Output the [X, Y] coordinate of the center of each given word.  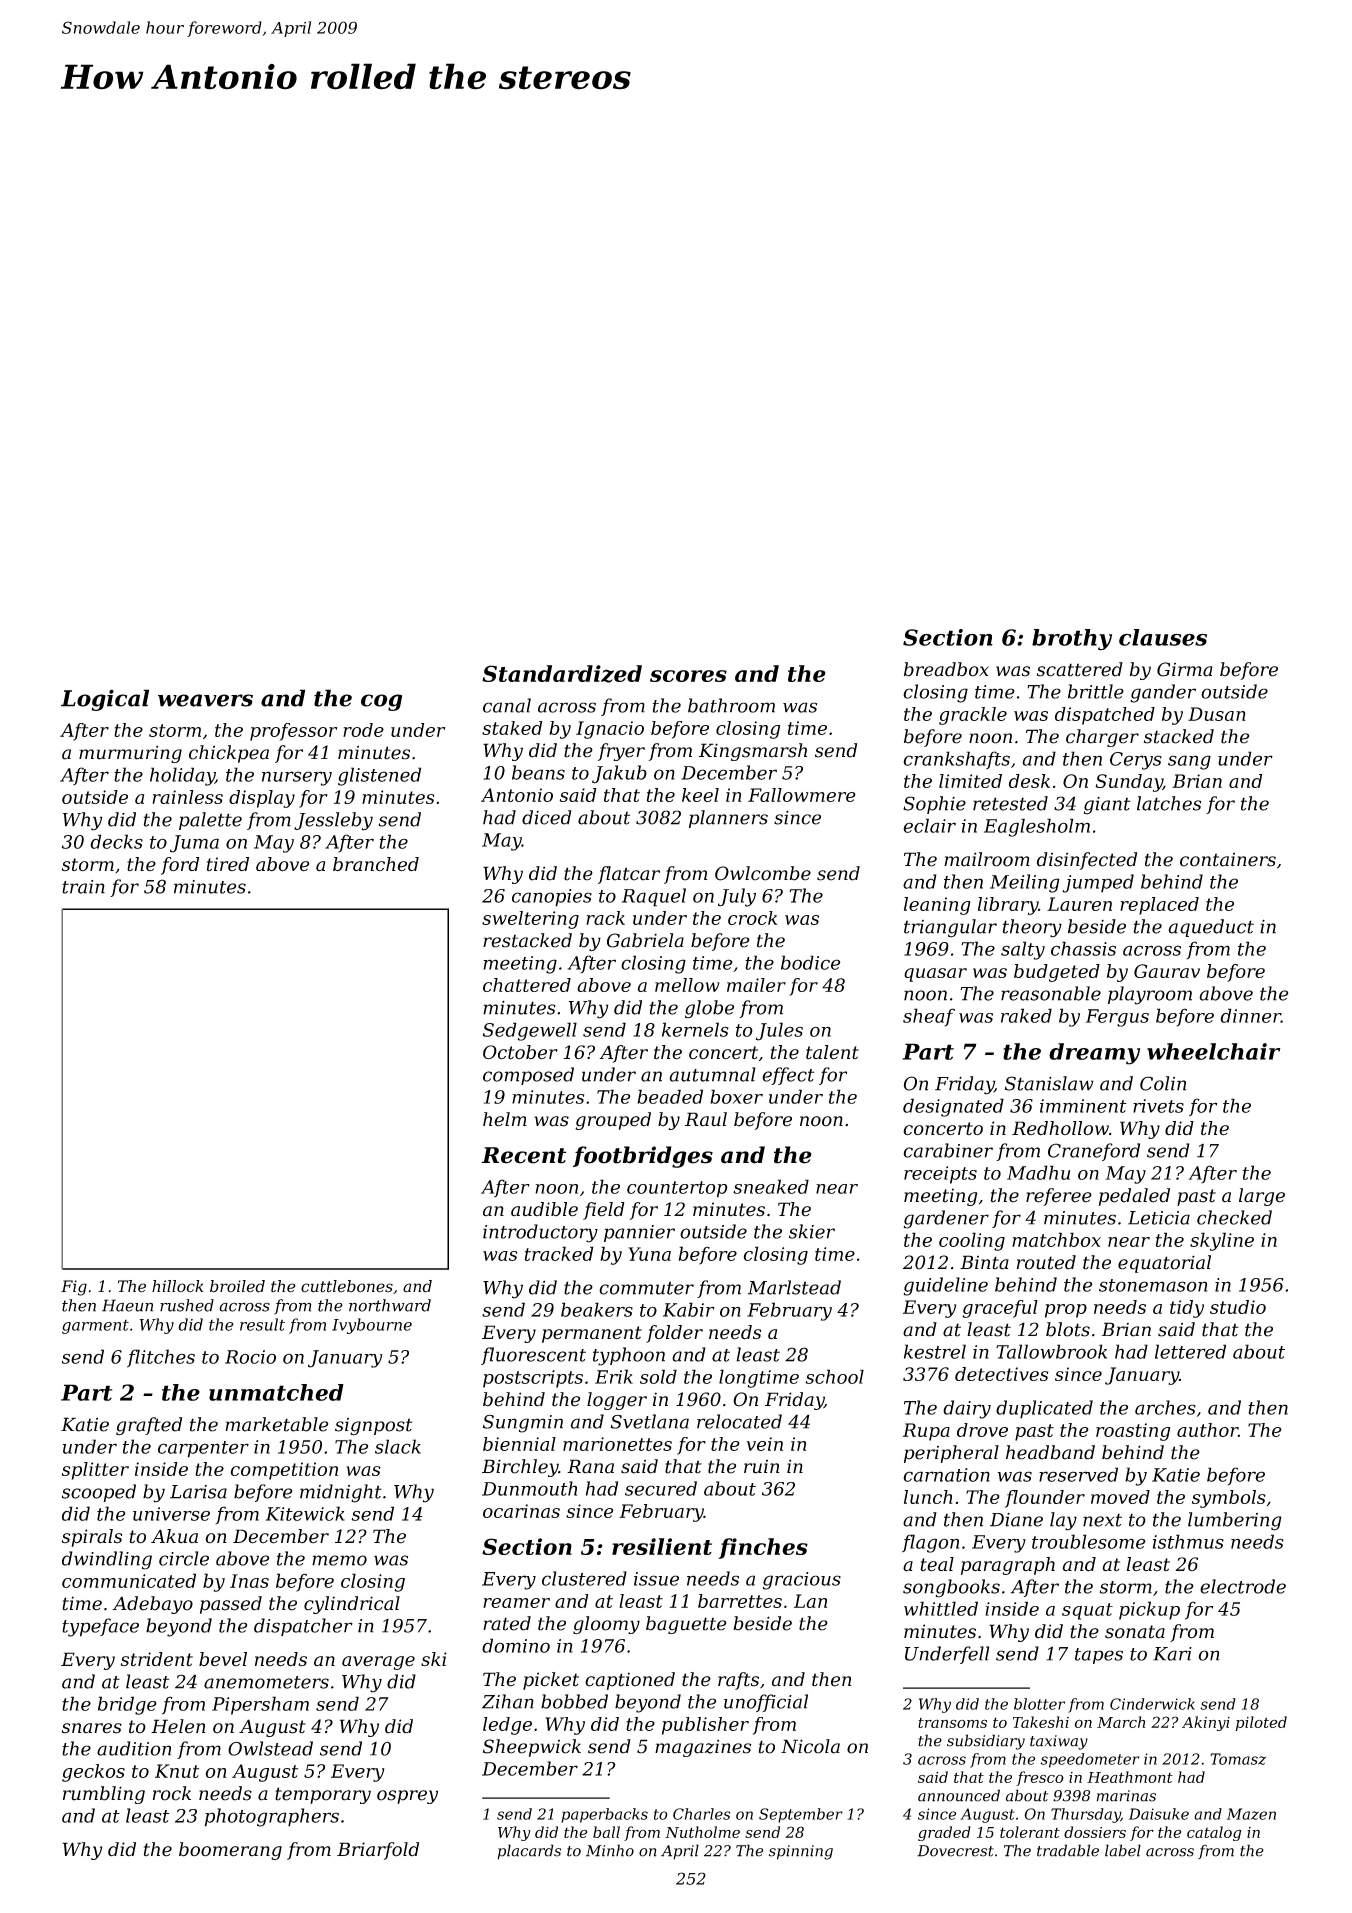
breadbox [946, 669]
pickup [1149, 1610]
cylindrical [352, 1605]
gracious [802, 1581]
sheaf [929, 1017]
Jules [779, 1031]
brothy [1072, 640]
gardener [946, 1219]
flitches [161, 1358]
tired [228, 864]
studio [1238, 1307]
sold [658, 1376]
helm [505, 1119]
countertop [677, 1189]
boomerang [230, 1851]
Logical [105, 700]
